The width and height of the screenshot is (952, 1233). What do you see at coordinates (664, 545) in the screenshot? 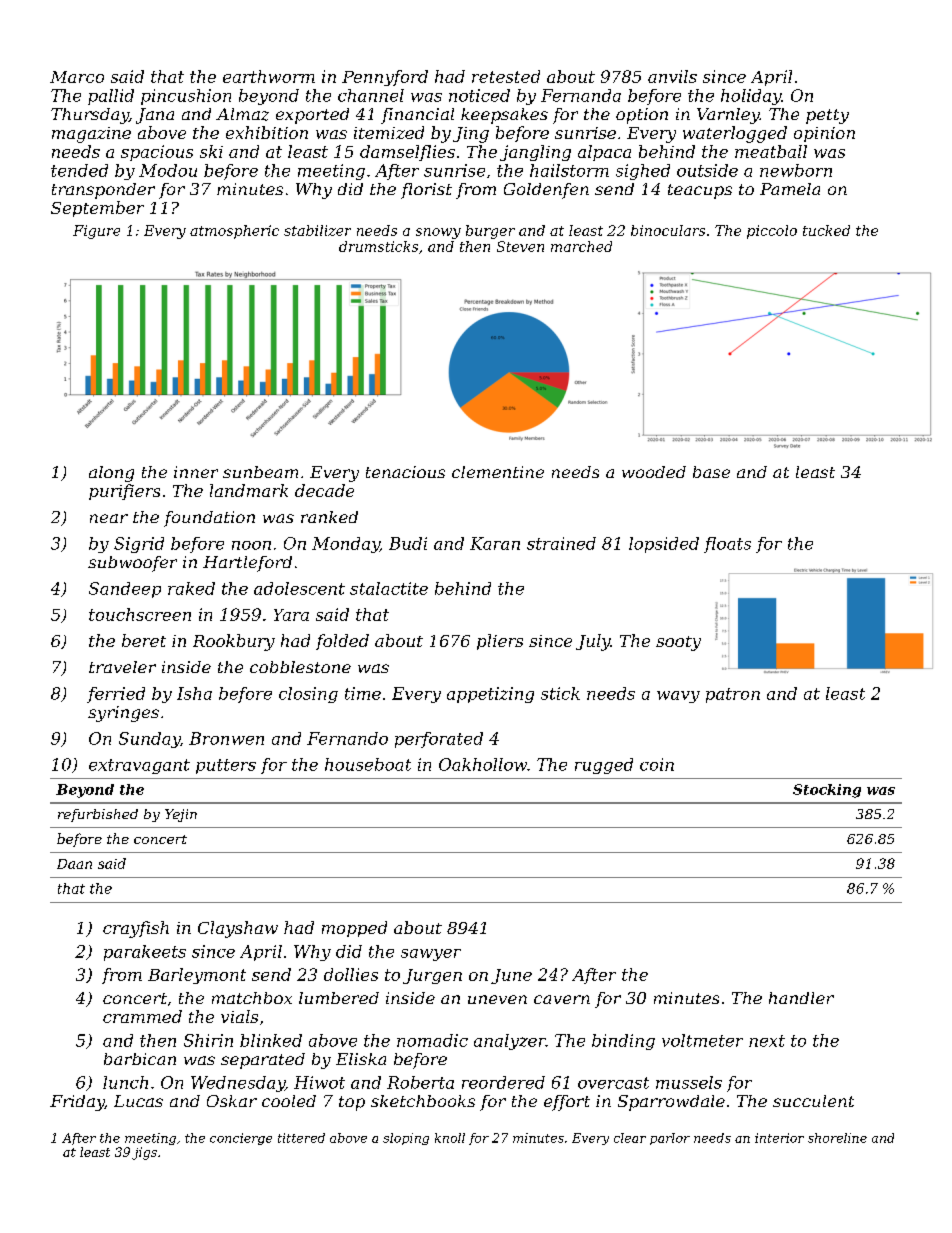
I see `lopsided` at bounding box center [664, 545].
